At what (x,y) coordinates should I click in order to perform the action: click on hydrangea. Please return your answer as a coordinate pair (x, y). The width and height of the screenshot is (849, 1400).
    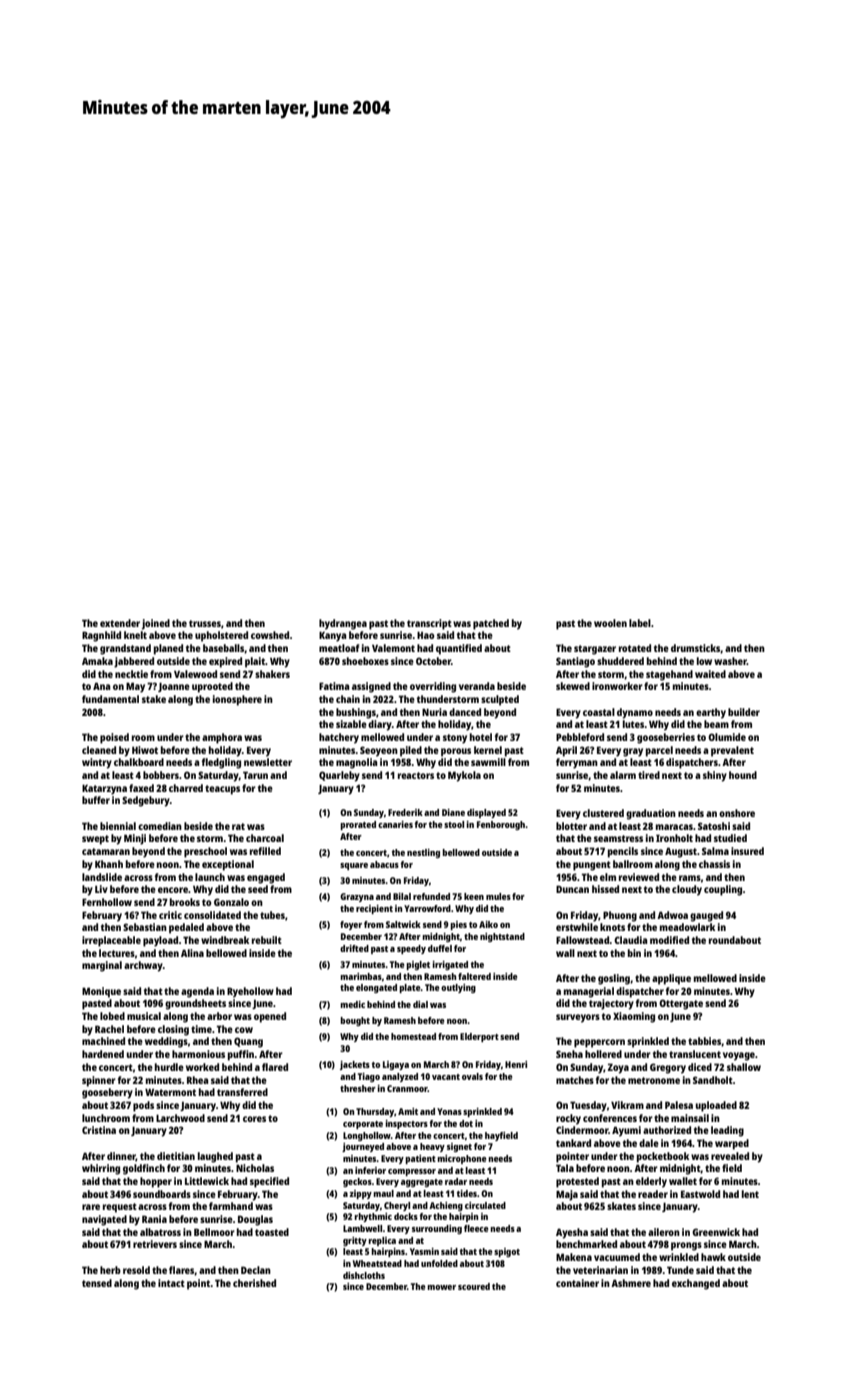
    Looking at the image, I should click on (343, 624).
